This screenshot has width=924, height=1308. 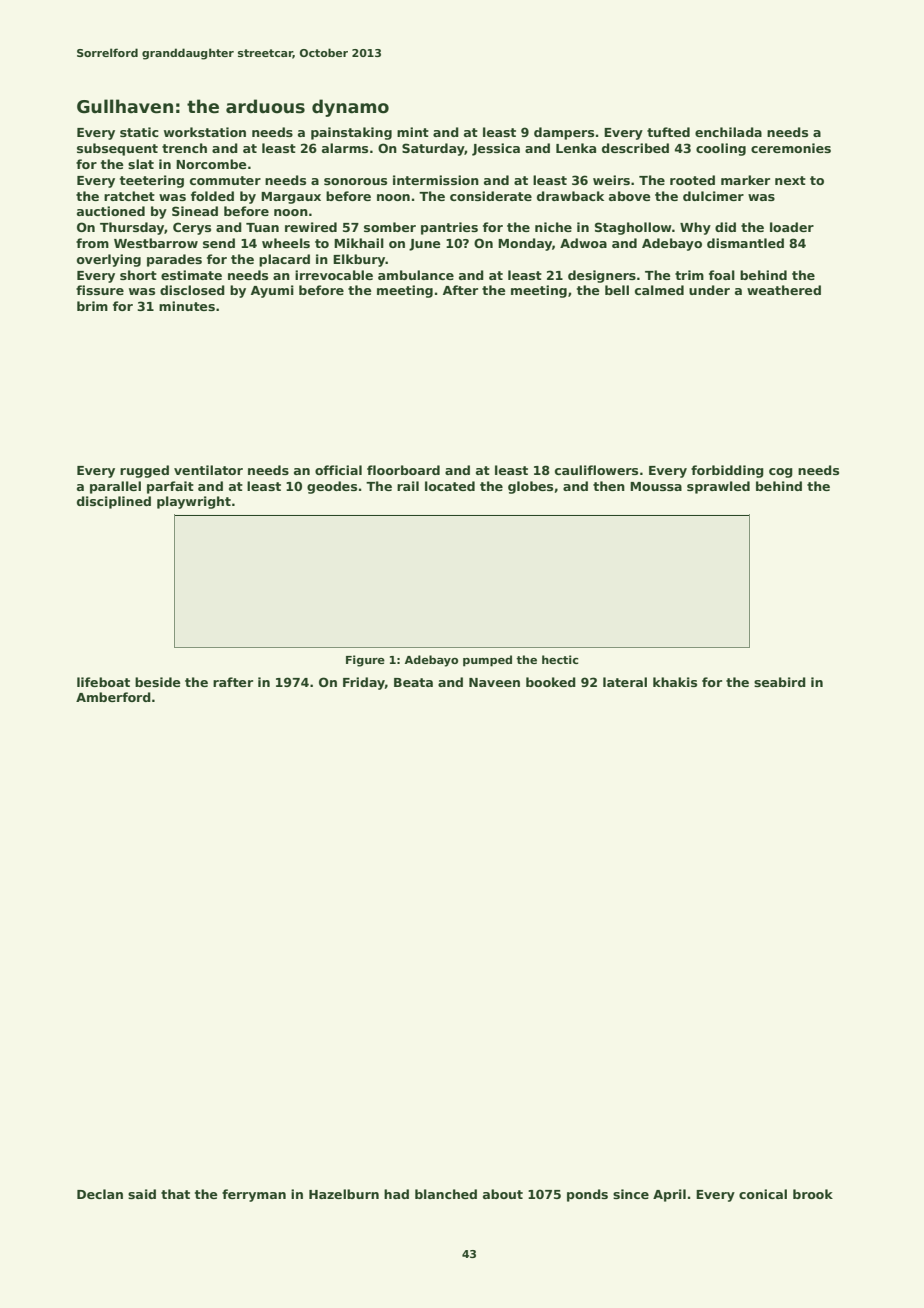 What do you see at coordinates (114, 502) in the screenshot?
I see `disciplined` at bounding box center [114, 502].
